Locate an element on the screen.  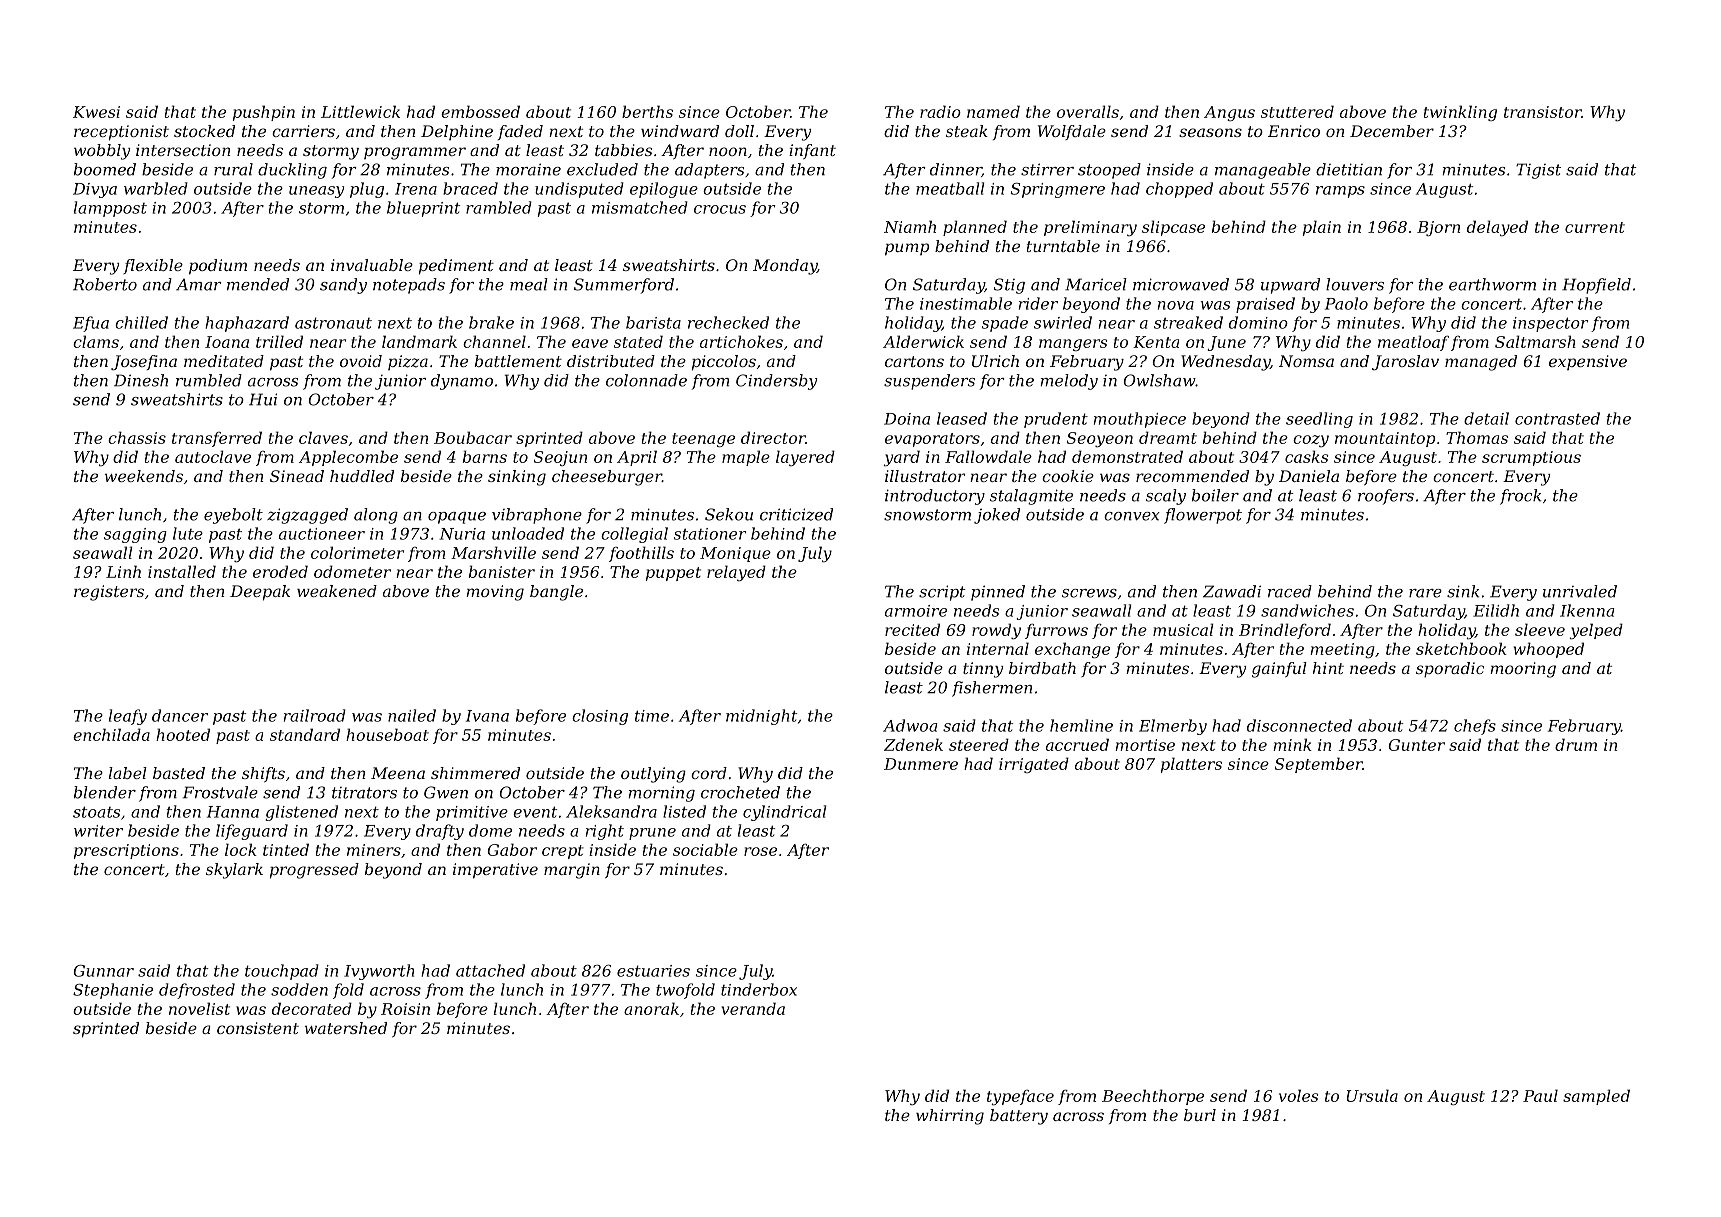
maple is located at coordinates (746, 458).
